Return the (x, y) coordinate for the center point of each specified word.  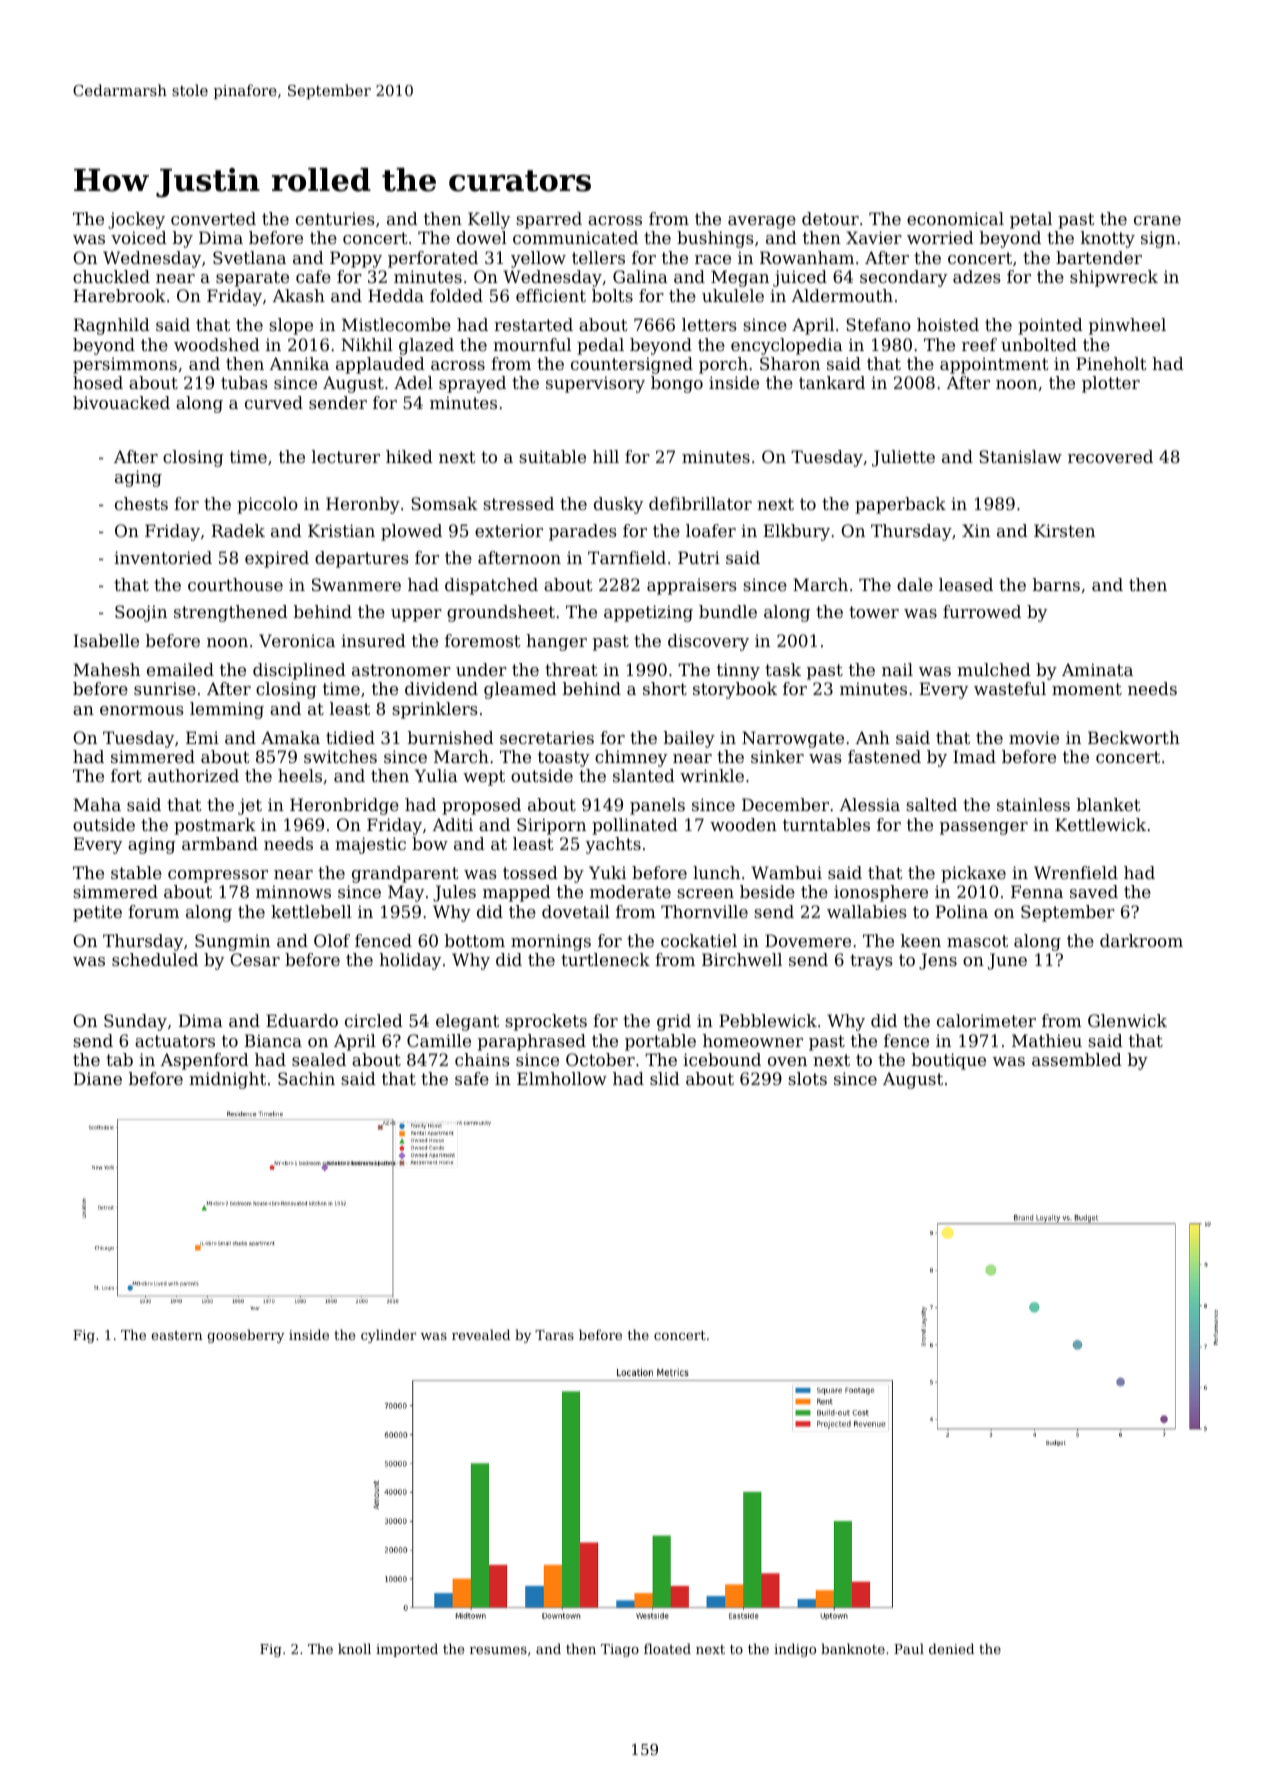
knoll (354, 1648)
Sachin (306, 1078)
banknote (853, 1648)
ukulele (733, 295)
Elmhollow (562, 1078)
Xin (976, 530)
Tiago (620, 1650)
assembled (1077, 1059)
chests (141, 503)
